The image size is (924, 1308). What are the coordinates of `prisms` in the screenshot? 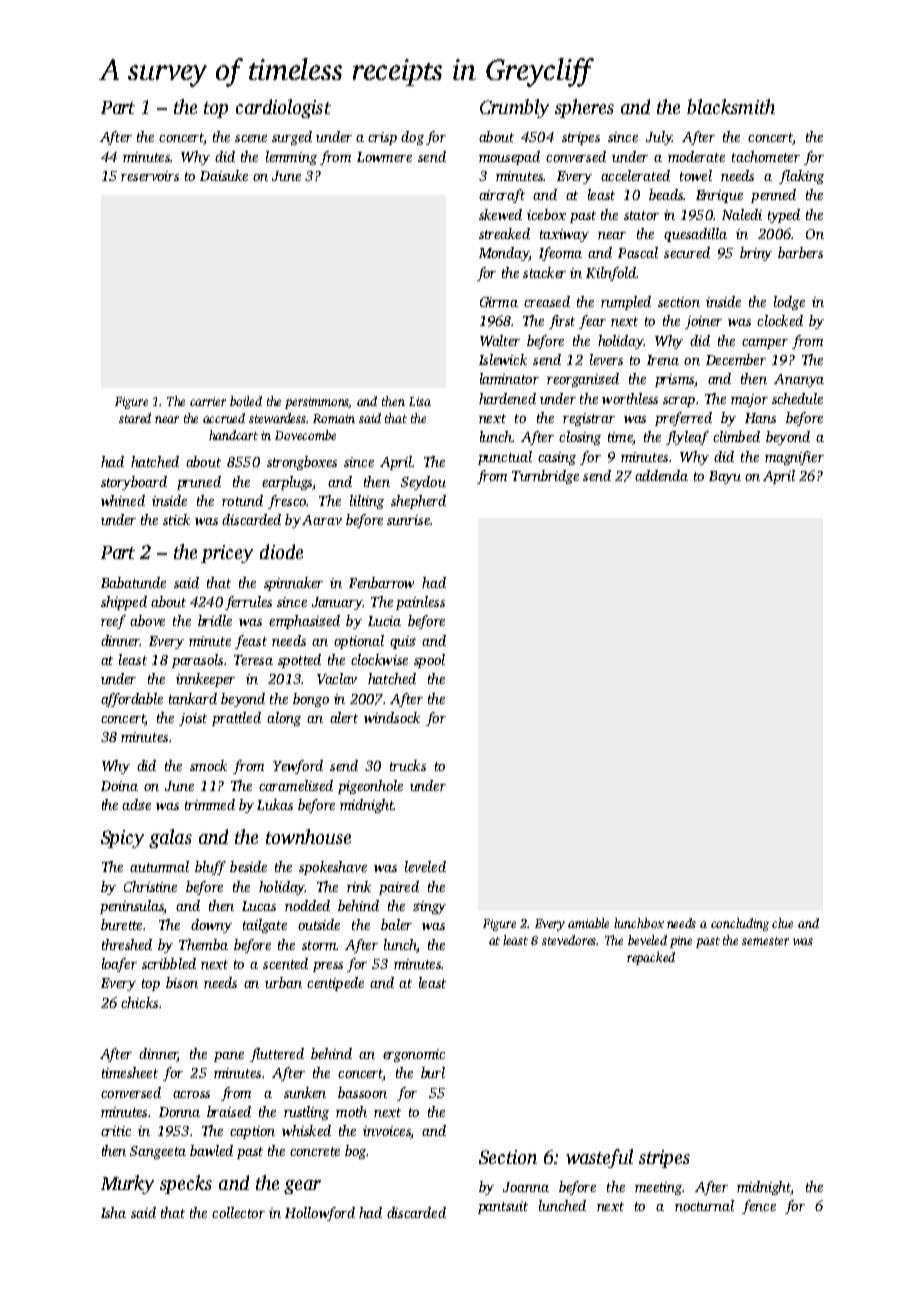 It's located at (674, 380).
